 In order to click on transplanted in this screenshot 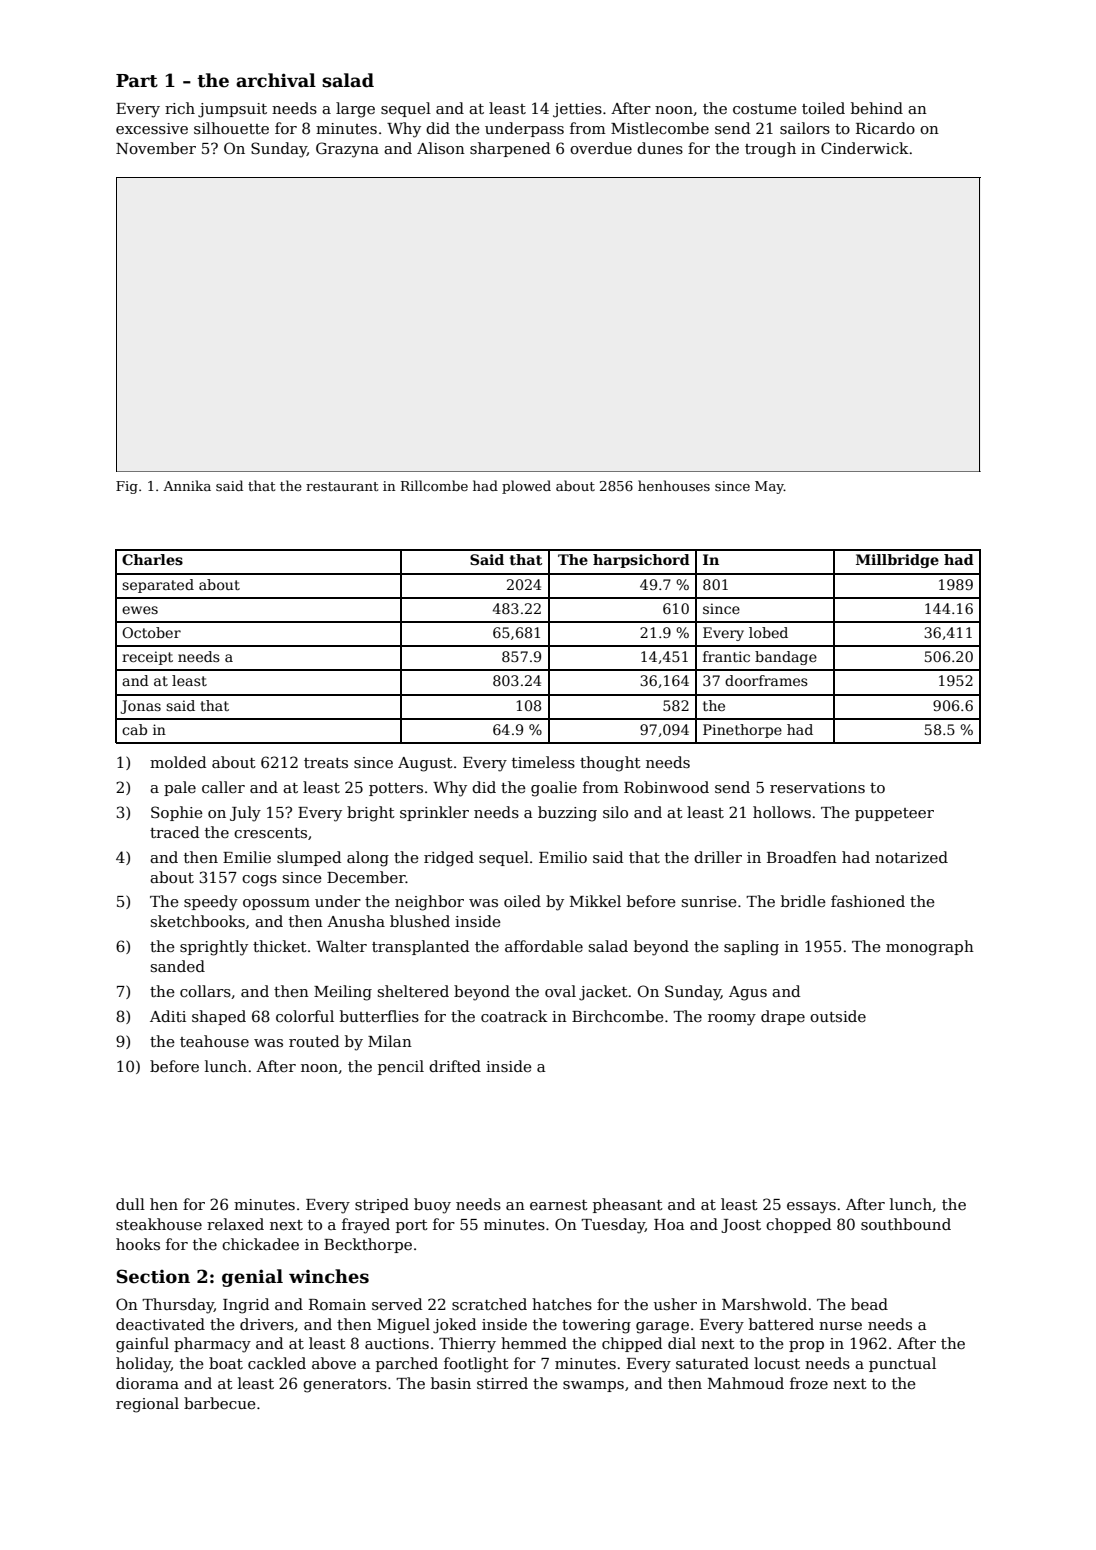, I will do `click(421, 947)`.
